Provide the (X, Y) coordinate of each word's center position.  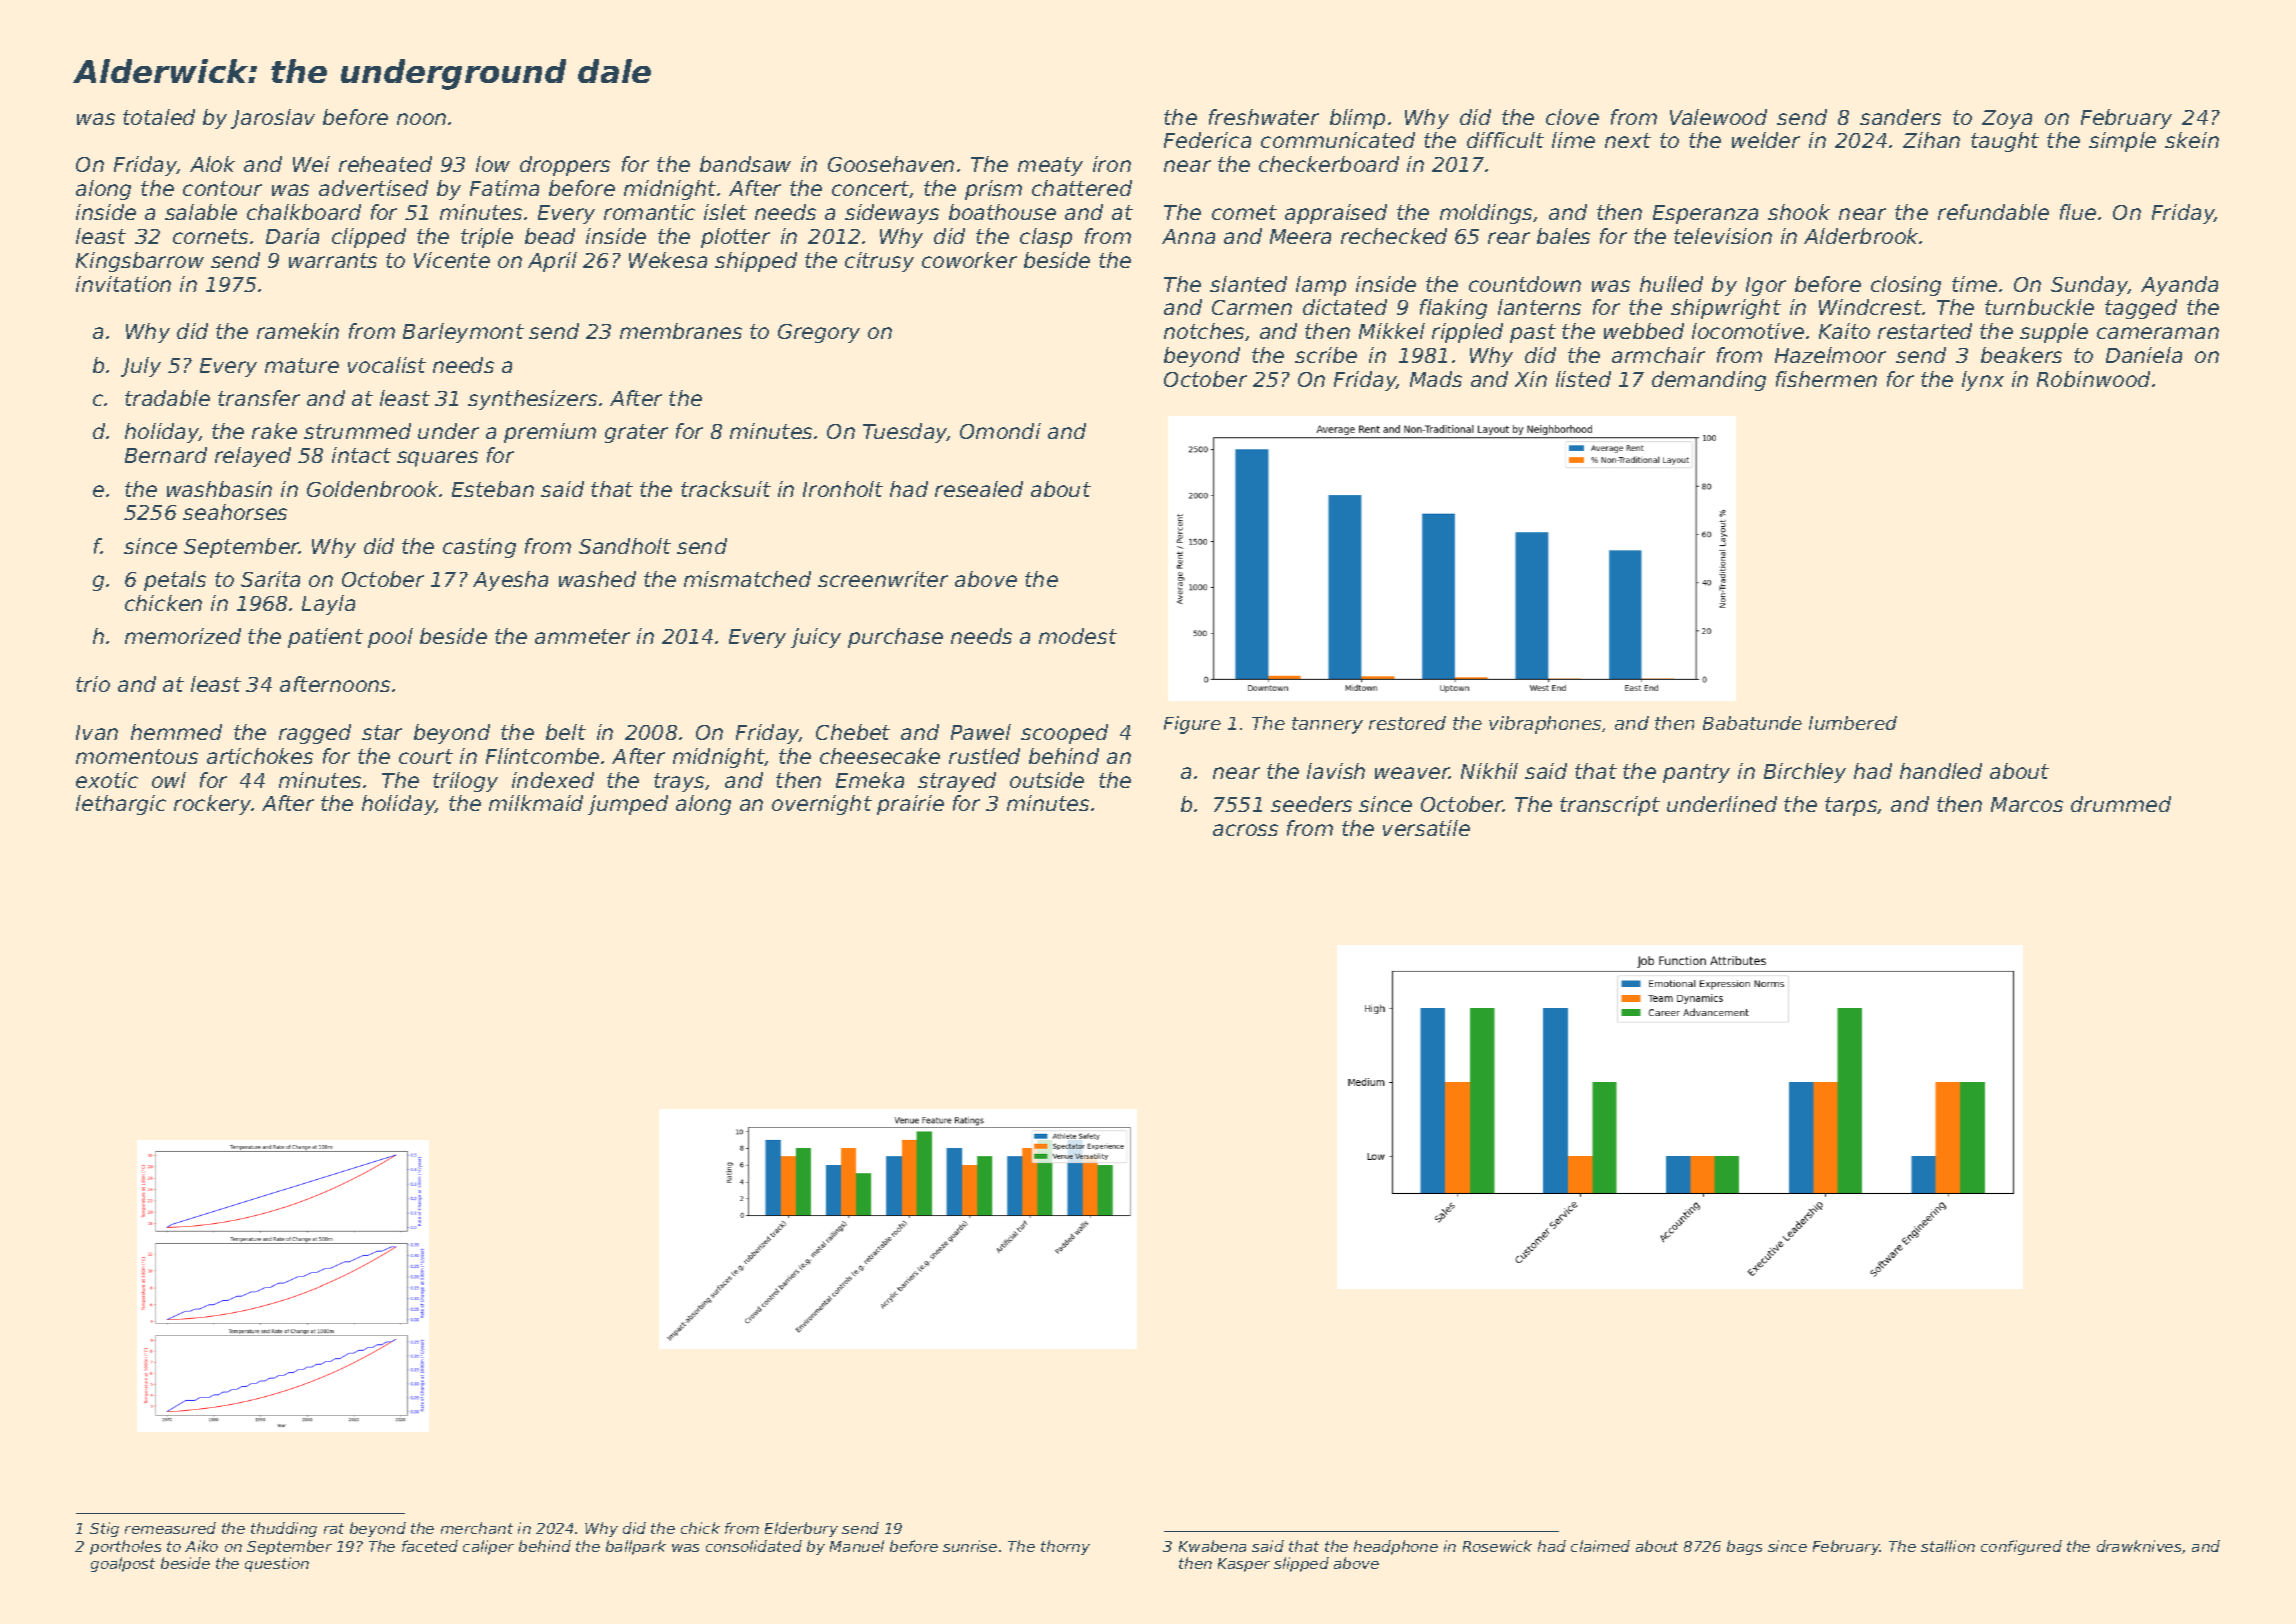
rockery (213, 805)
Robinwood (2093, 379)
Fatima (504, 188)
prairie (910, 805)
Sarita (270, 579)
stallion (1948, 1546)
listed (1583, 379)
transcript (1610, 806)
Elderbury (801, 1529)
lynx (1983, 381)
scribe (1326, 355)
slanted (1248, 284)
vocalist (387, 365)
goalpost (123, 1564)
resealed (979, 489)
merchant (477, 1528)
